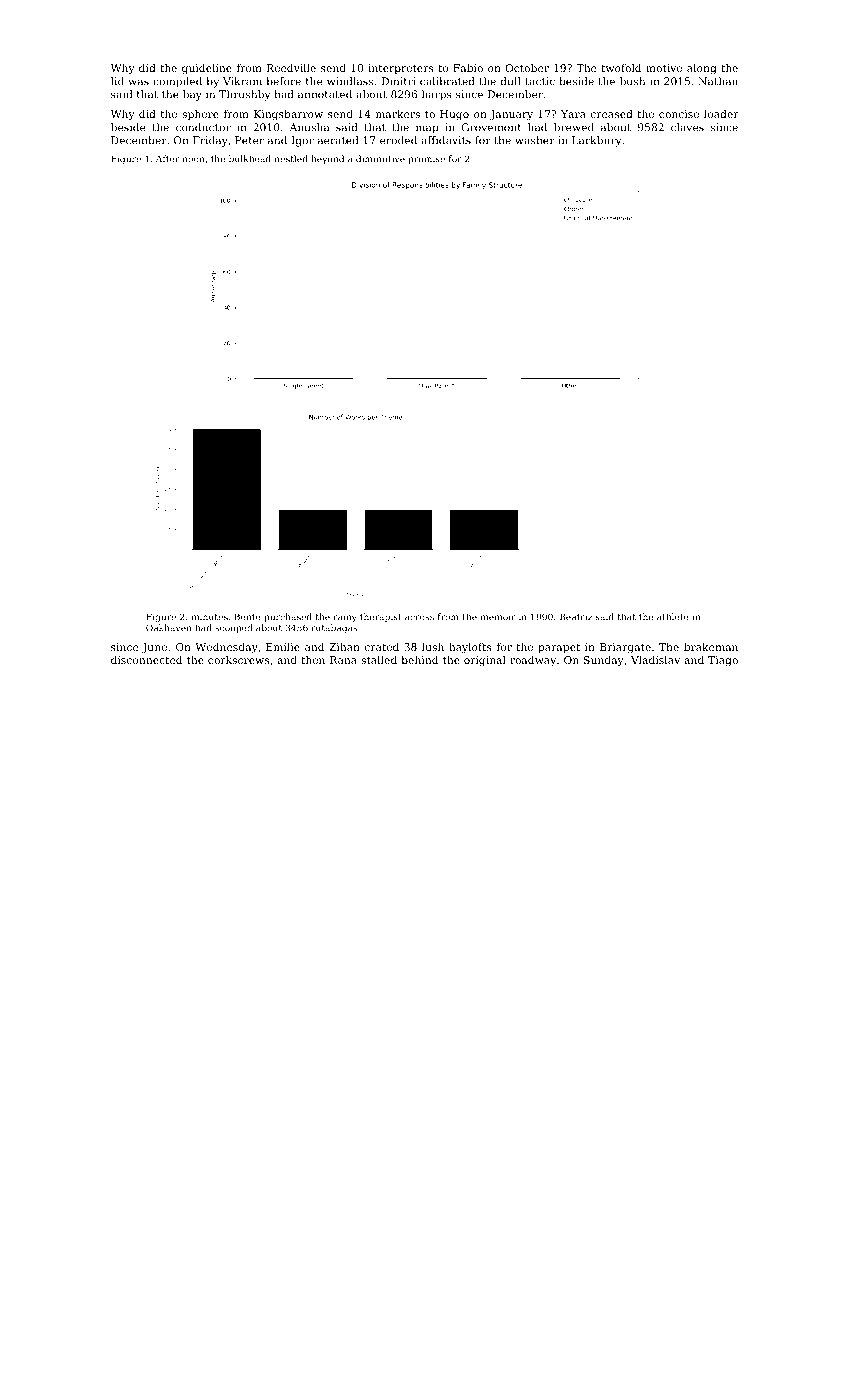 The height and width of the page is (1400, 849). Describe the element at coordinates (193, 160) in the page. I see `noon` at that location.
